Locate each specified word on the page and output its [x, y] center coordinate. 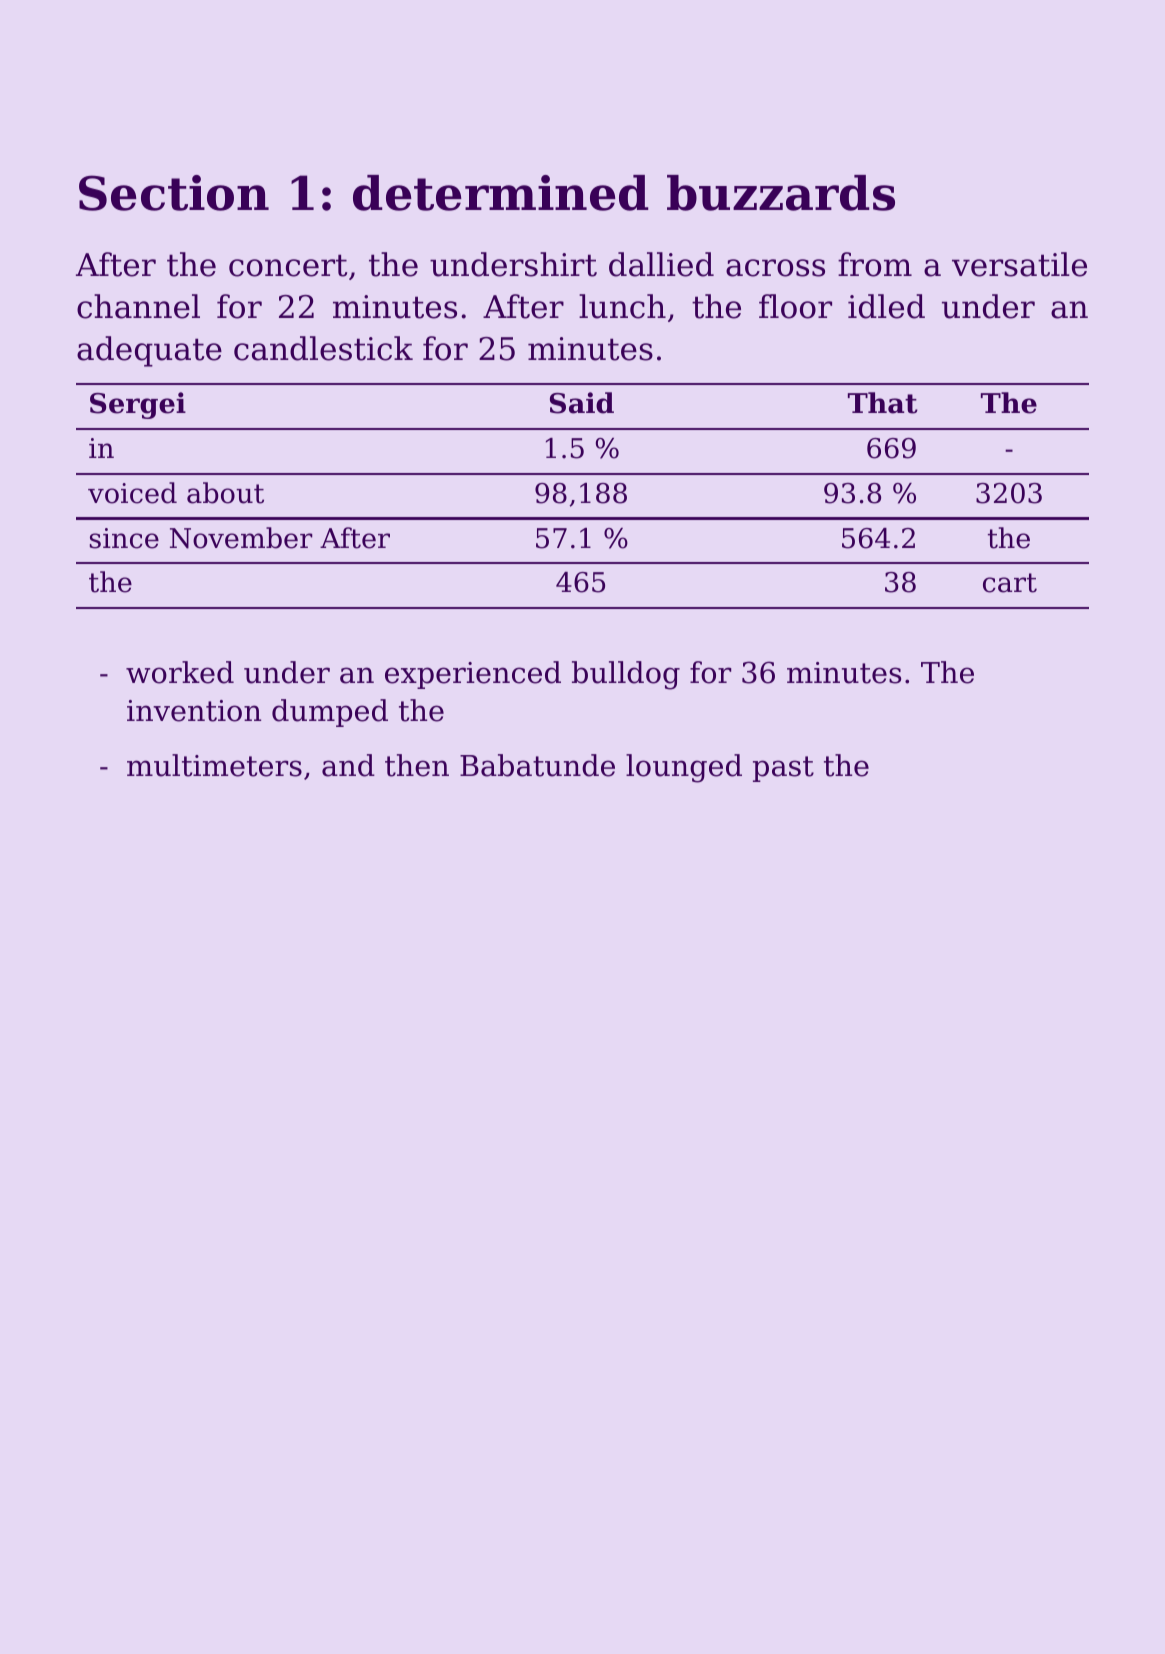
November [241, 538]
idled [886, 306]
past [783, 769]
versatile [1019, 264]
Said [582, 403]
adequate [149, 351]
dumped [330, 713]
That [883, 403]
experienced [473, 675]
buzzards [781, 193]
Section [174, 193]
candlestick [323, 348]
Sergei [138, 405]
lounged [684, 768]
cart [1010, 583]
